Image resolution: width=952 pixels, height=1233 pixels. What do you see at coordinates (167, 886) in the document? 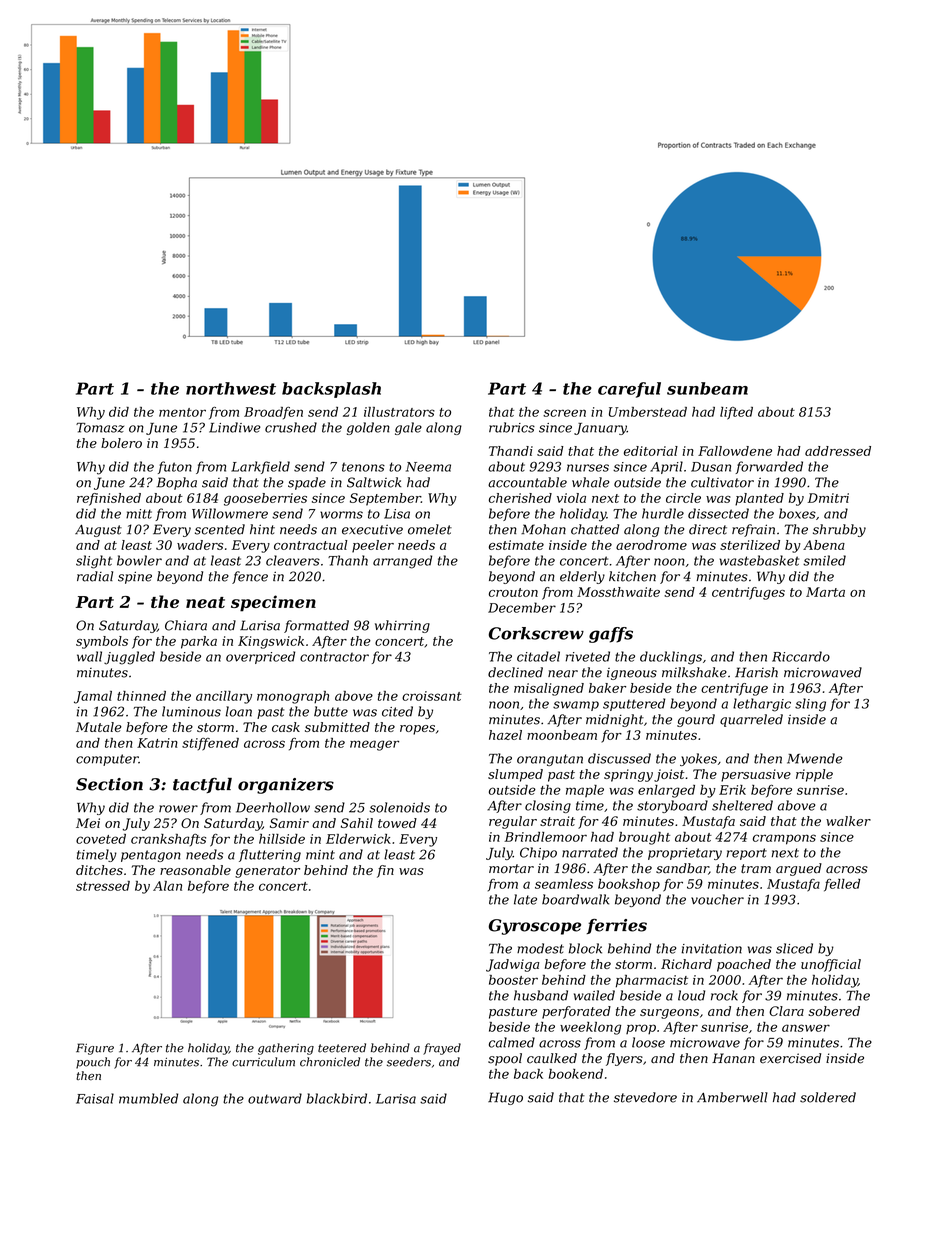
I see `Alan` at bounding box center [167, 886].
